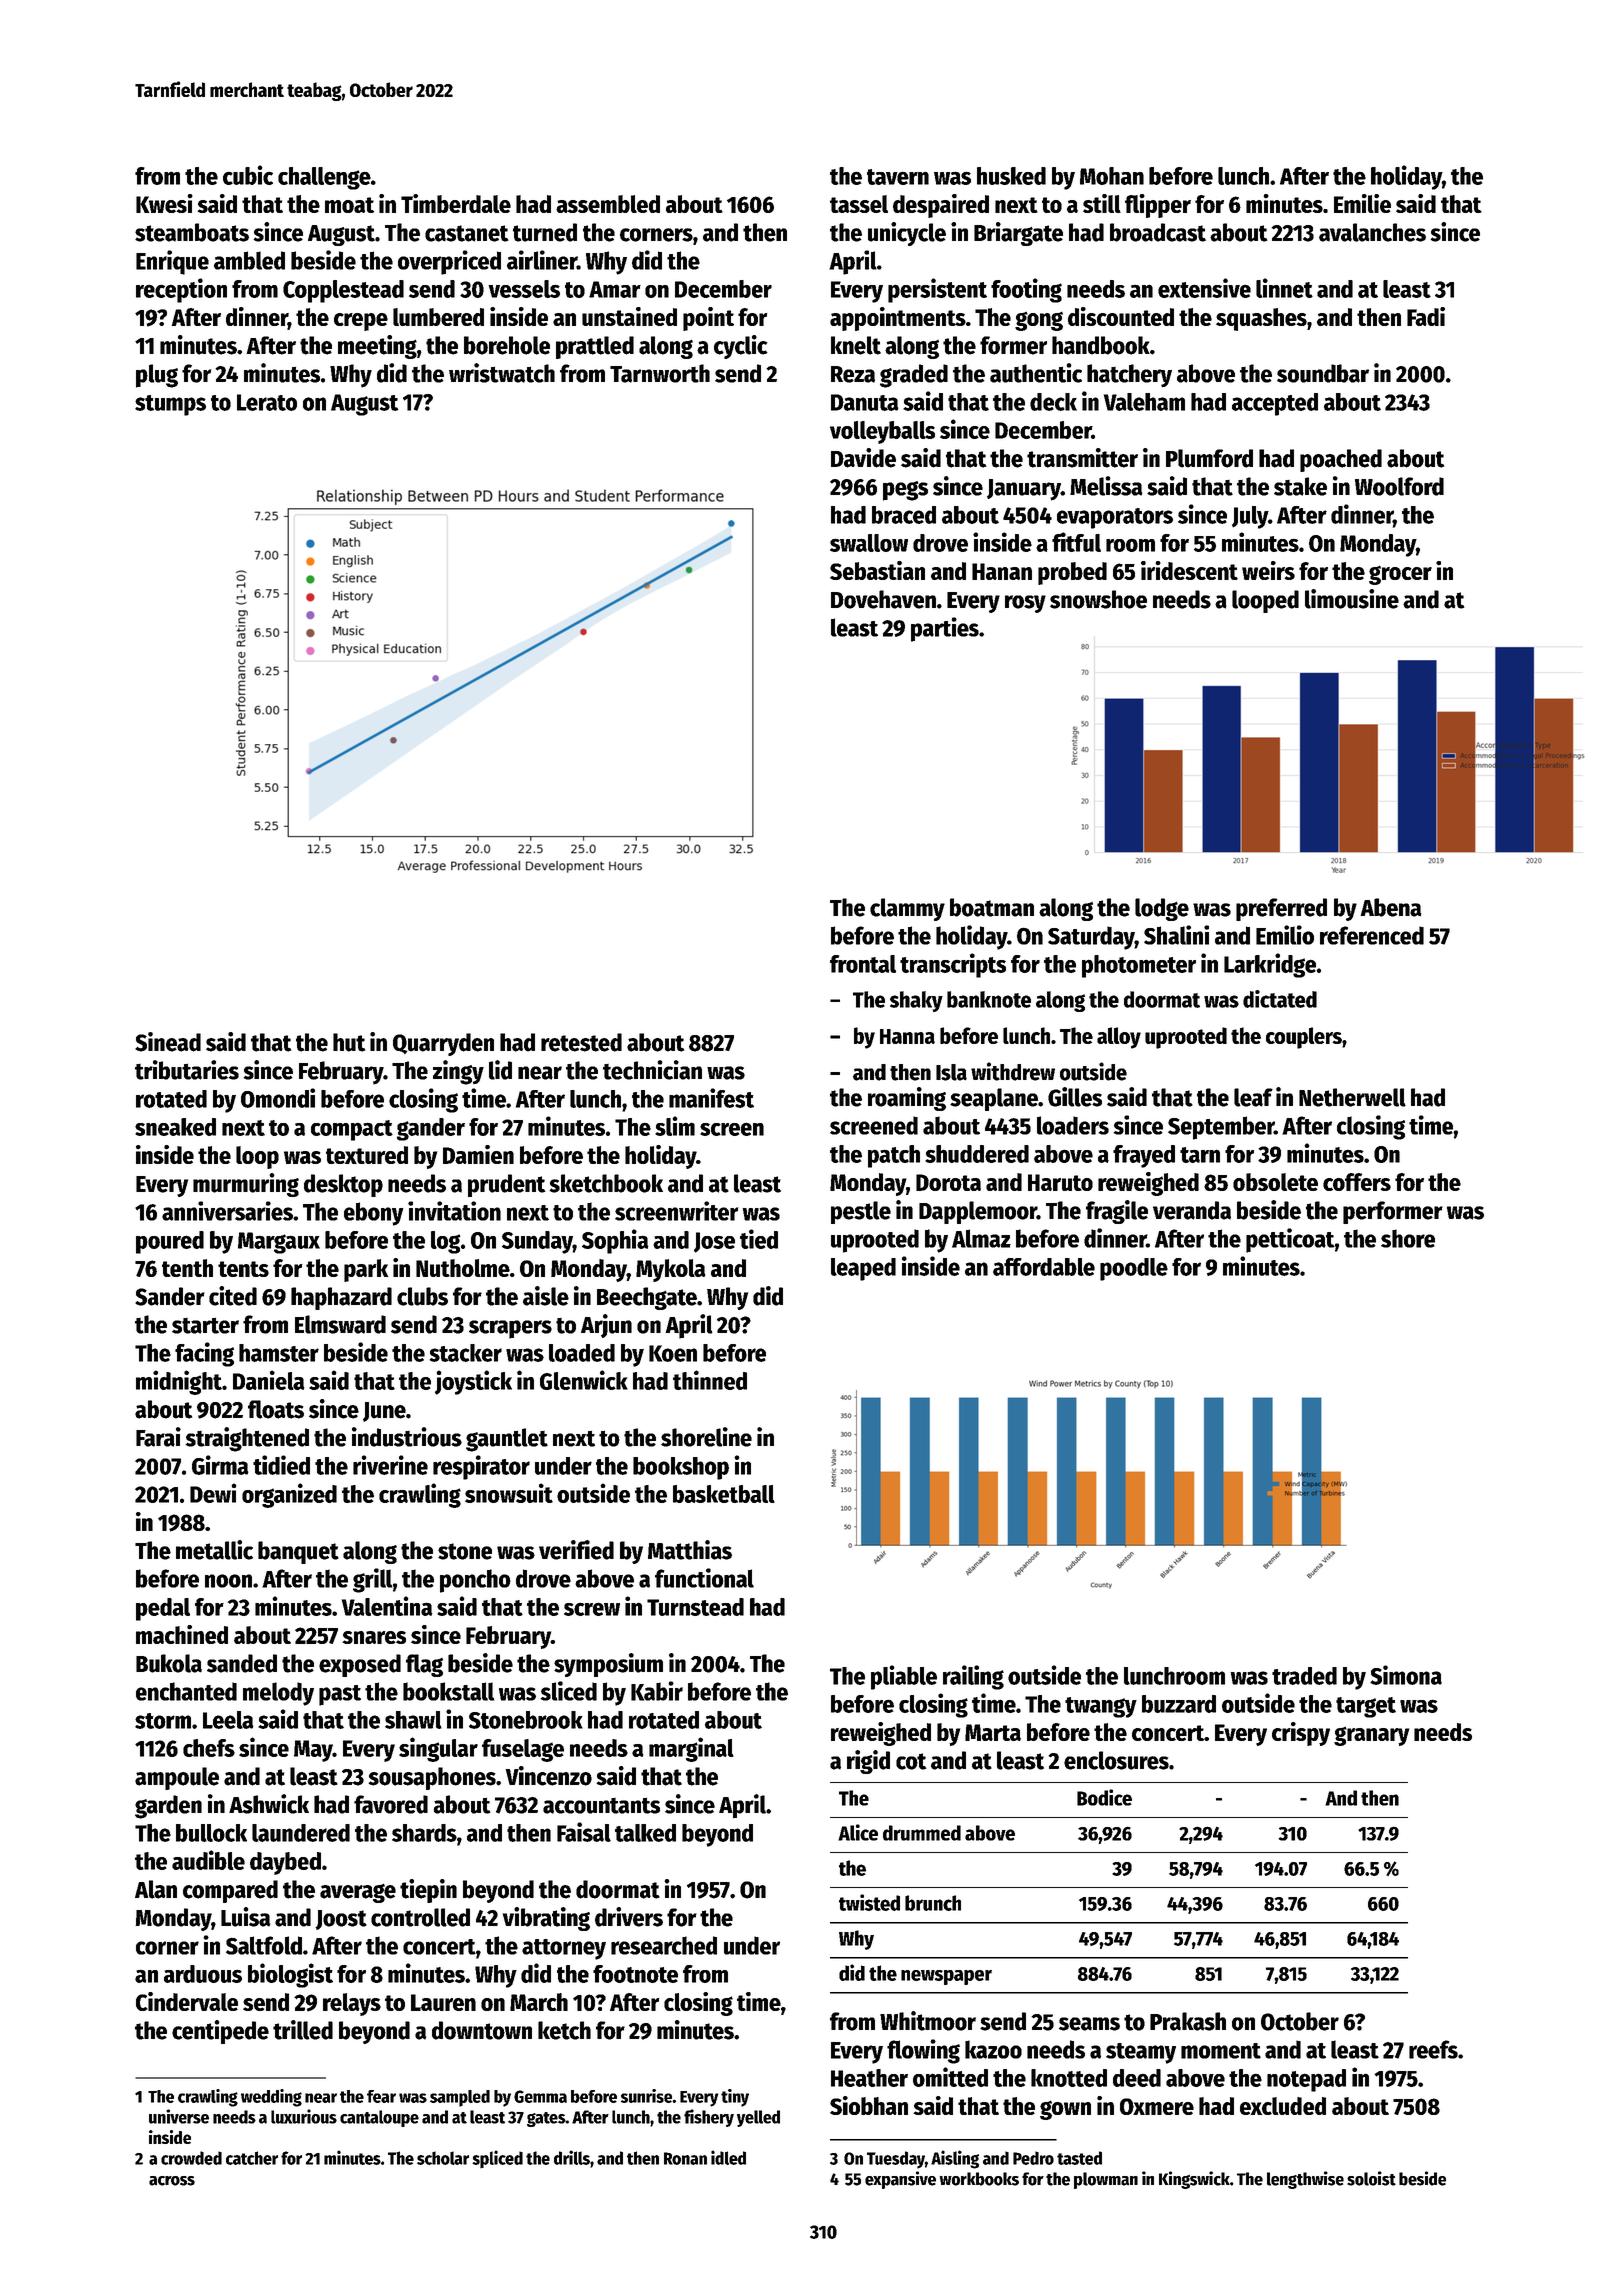  Describe the element at coordinates (267, 402) in the page. I see `Lerato` at that location.
